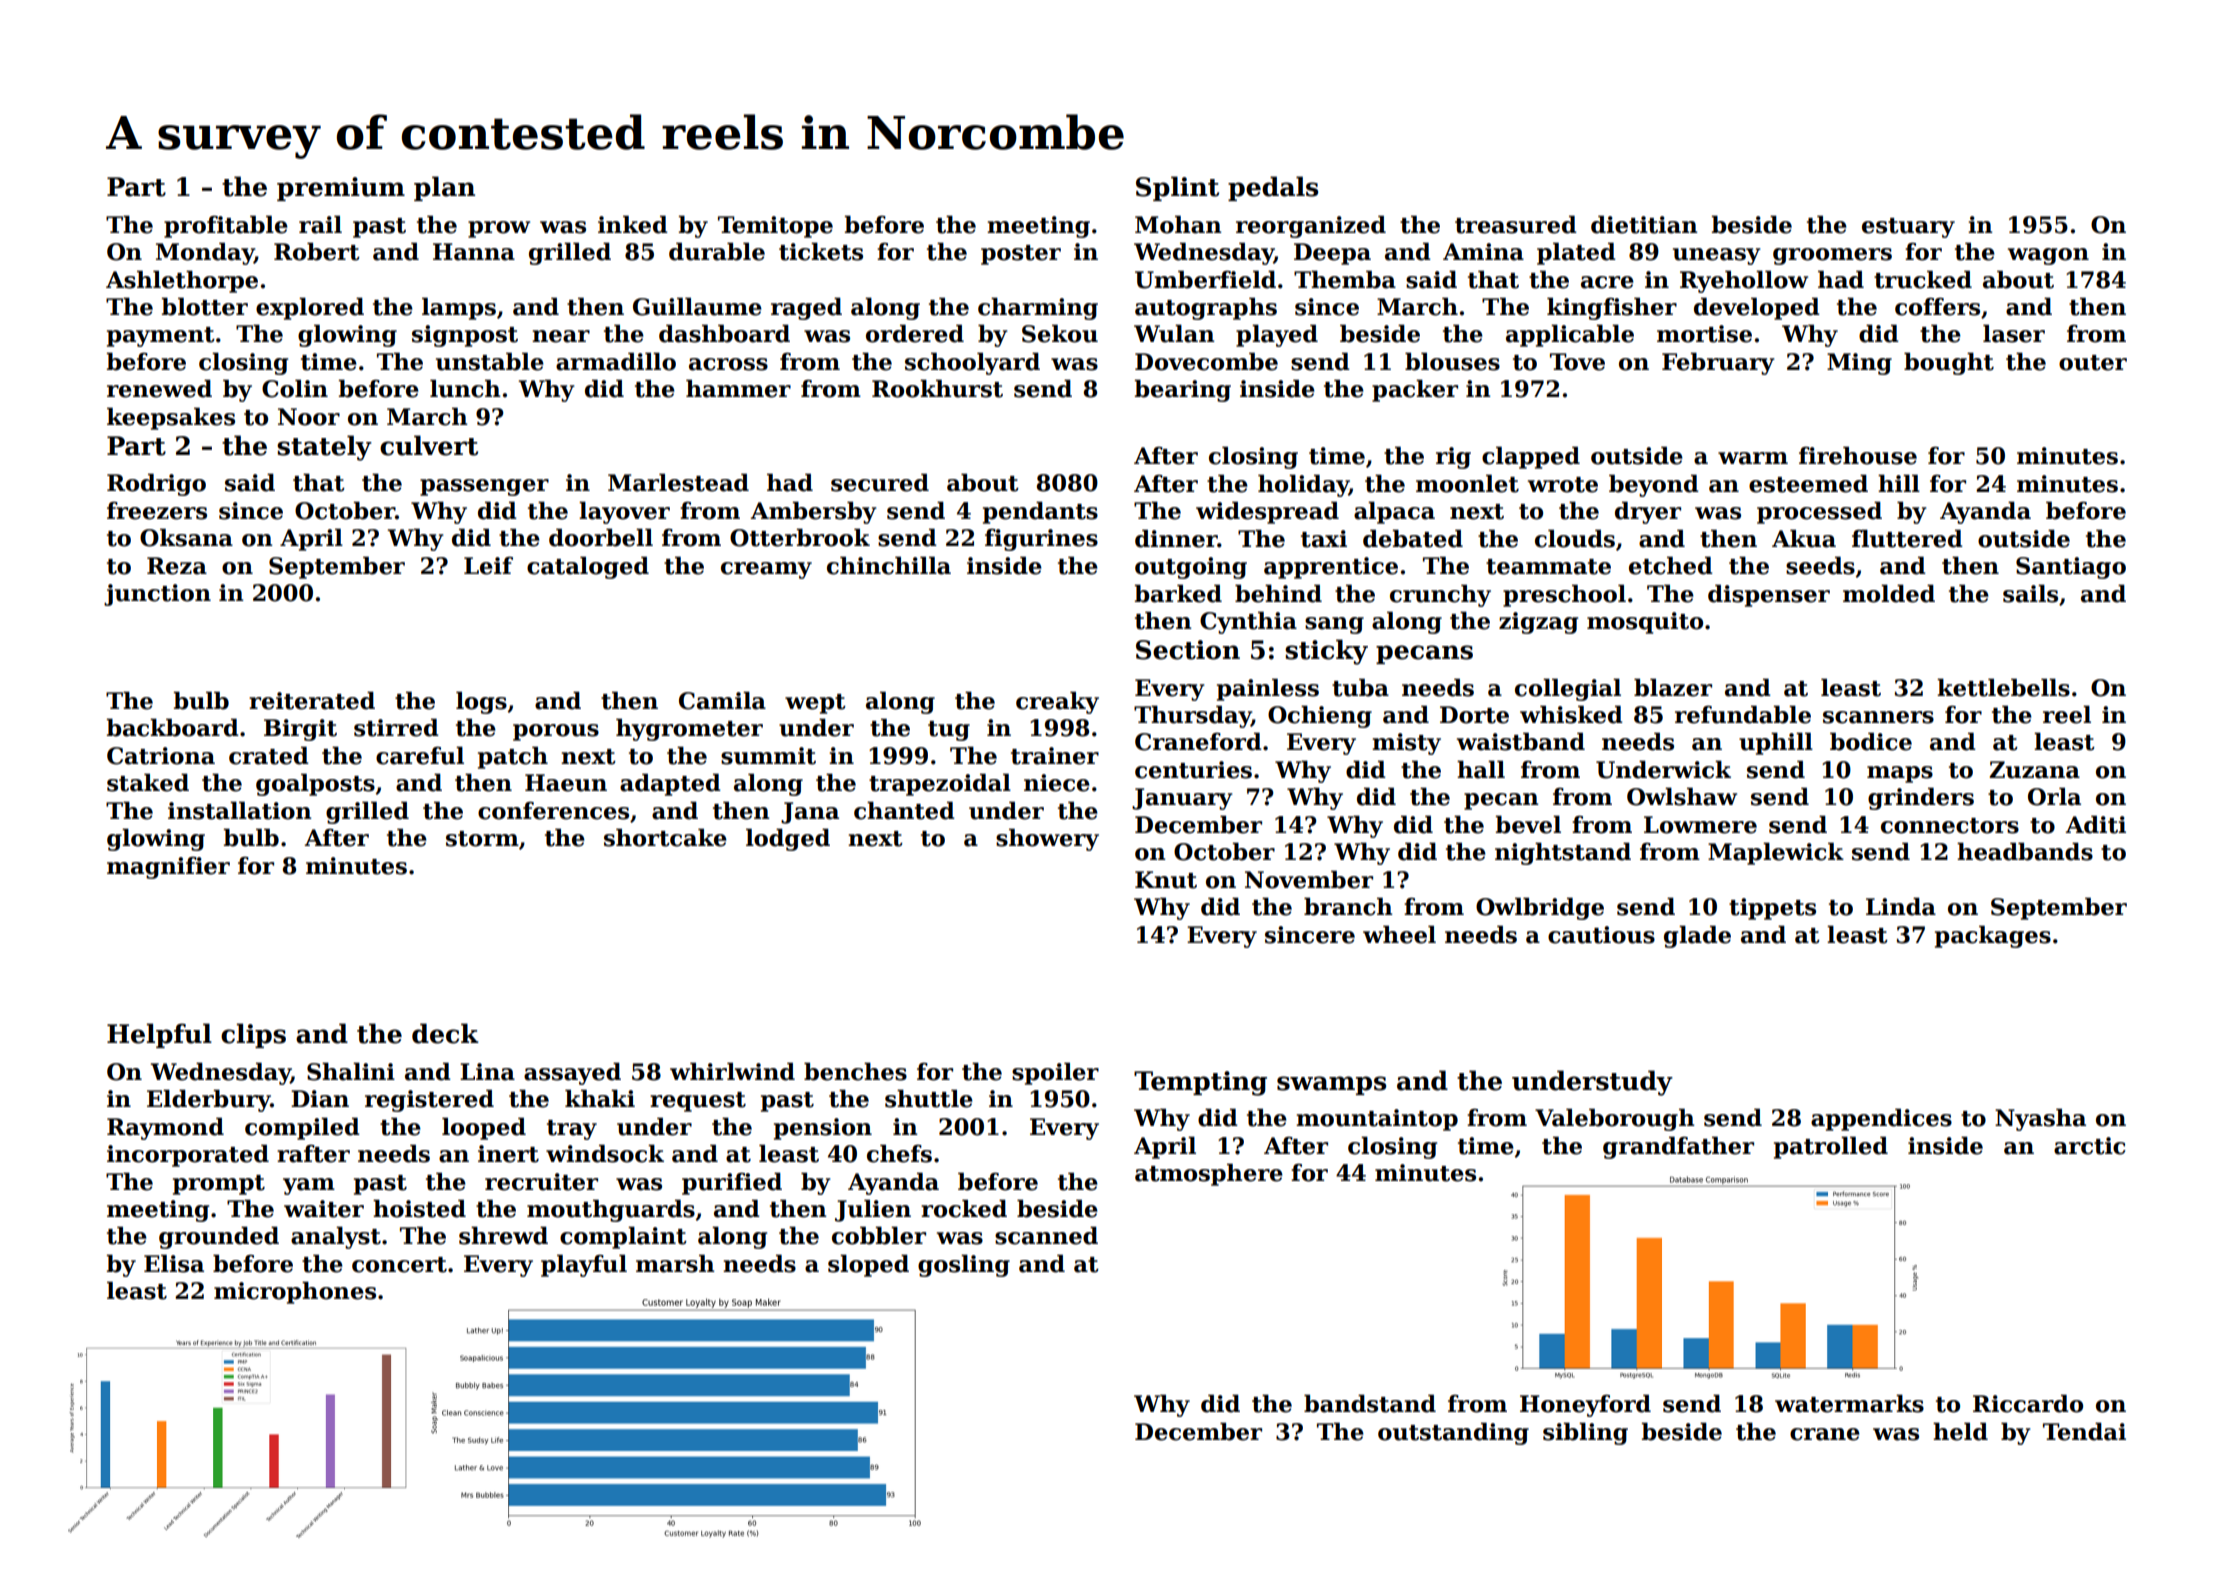 The image size is (2233, 1579). I want to click on dinner, so click(1176, 538).
